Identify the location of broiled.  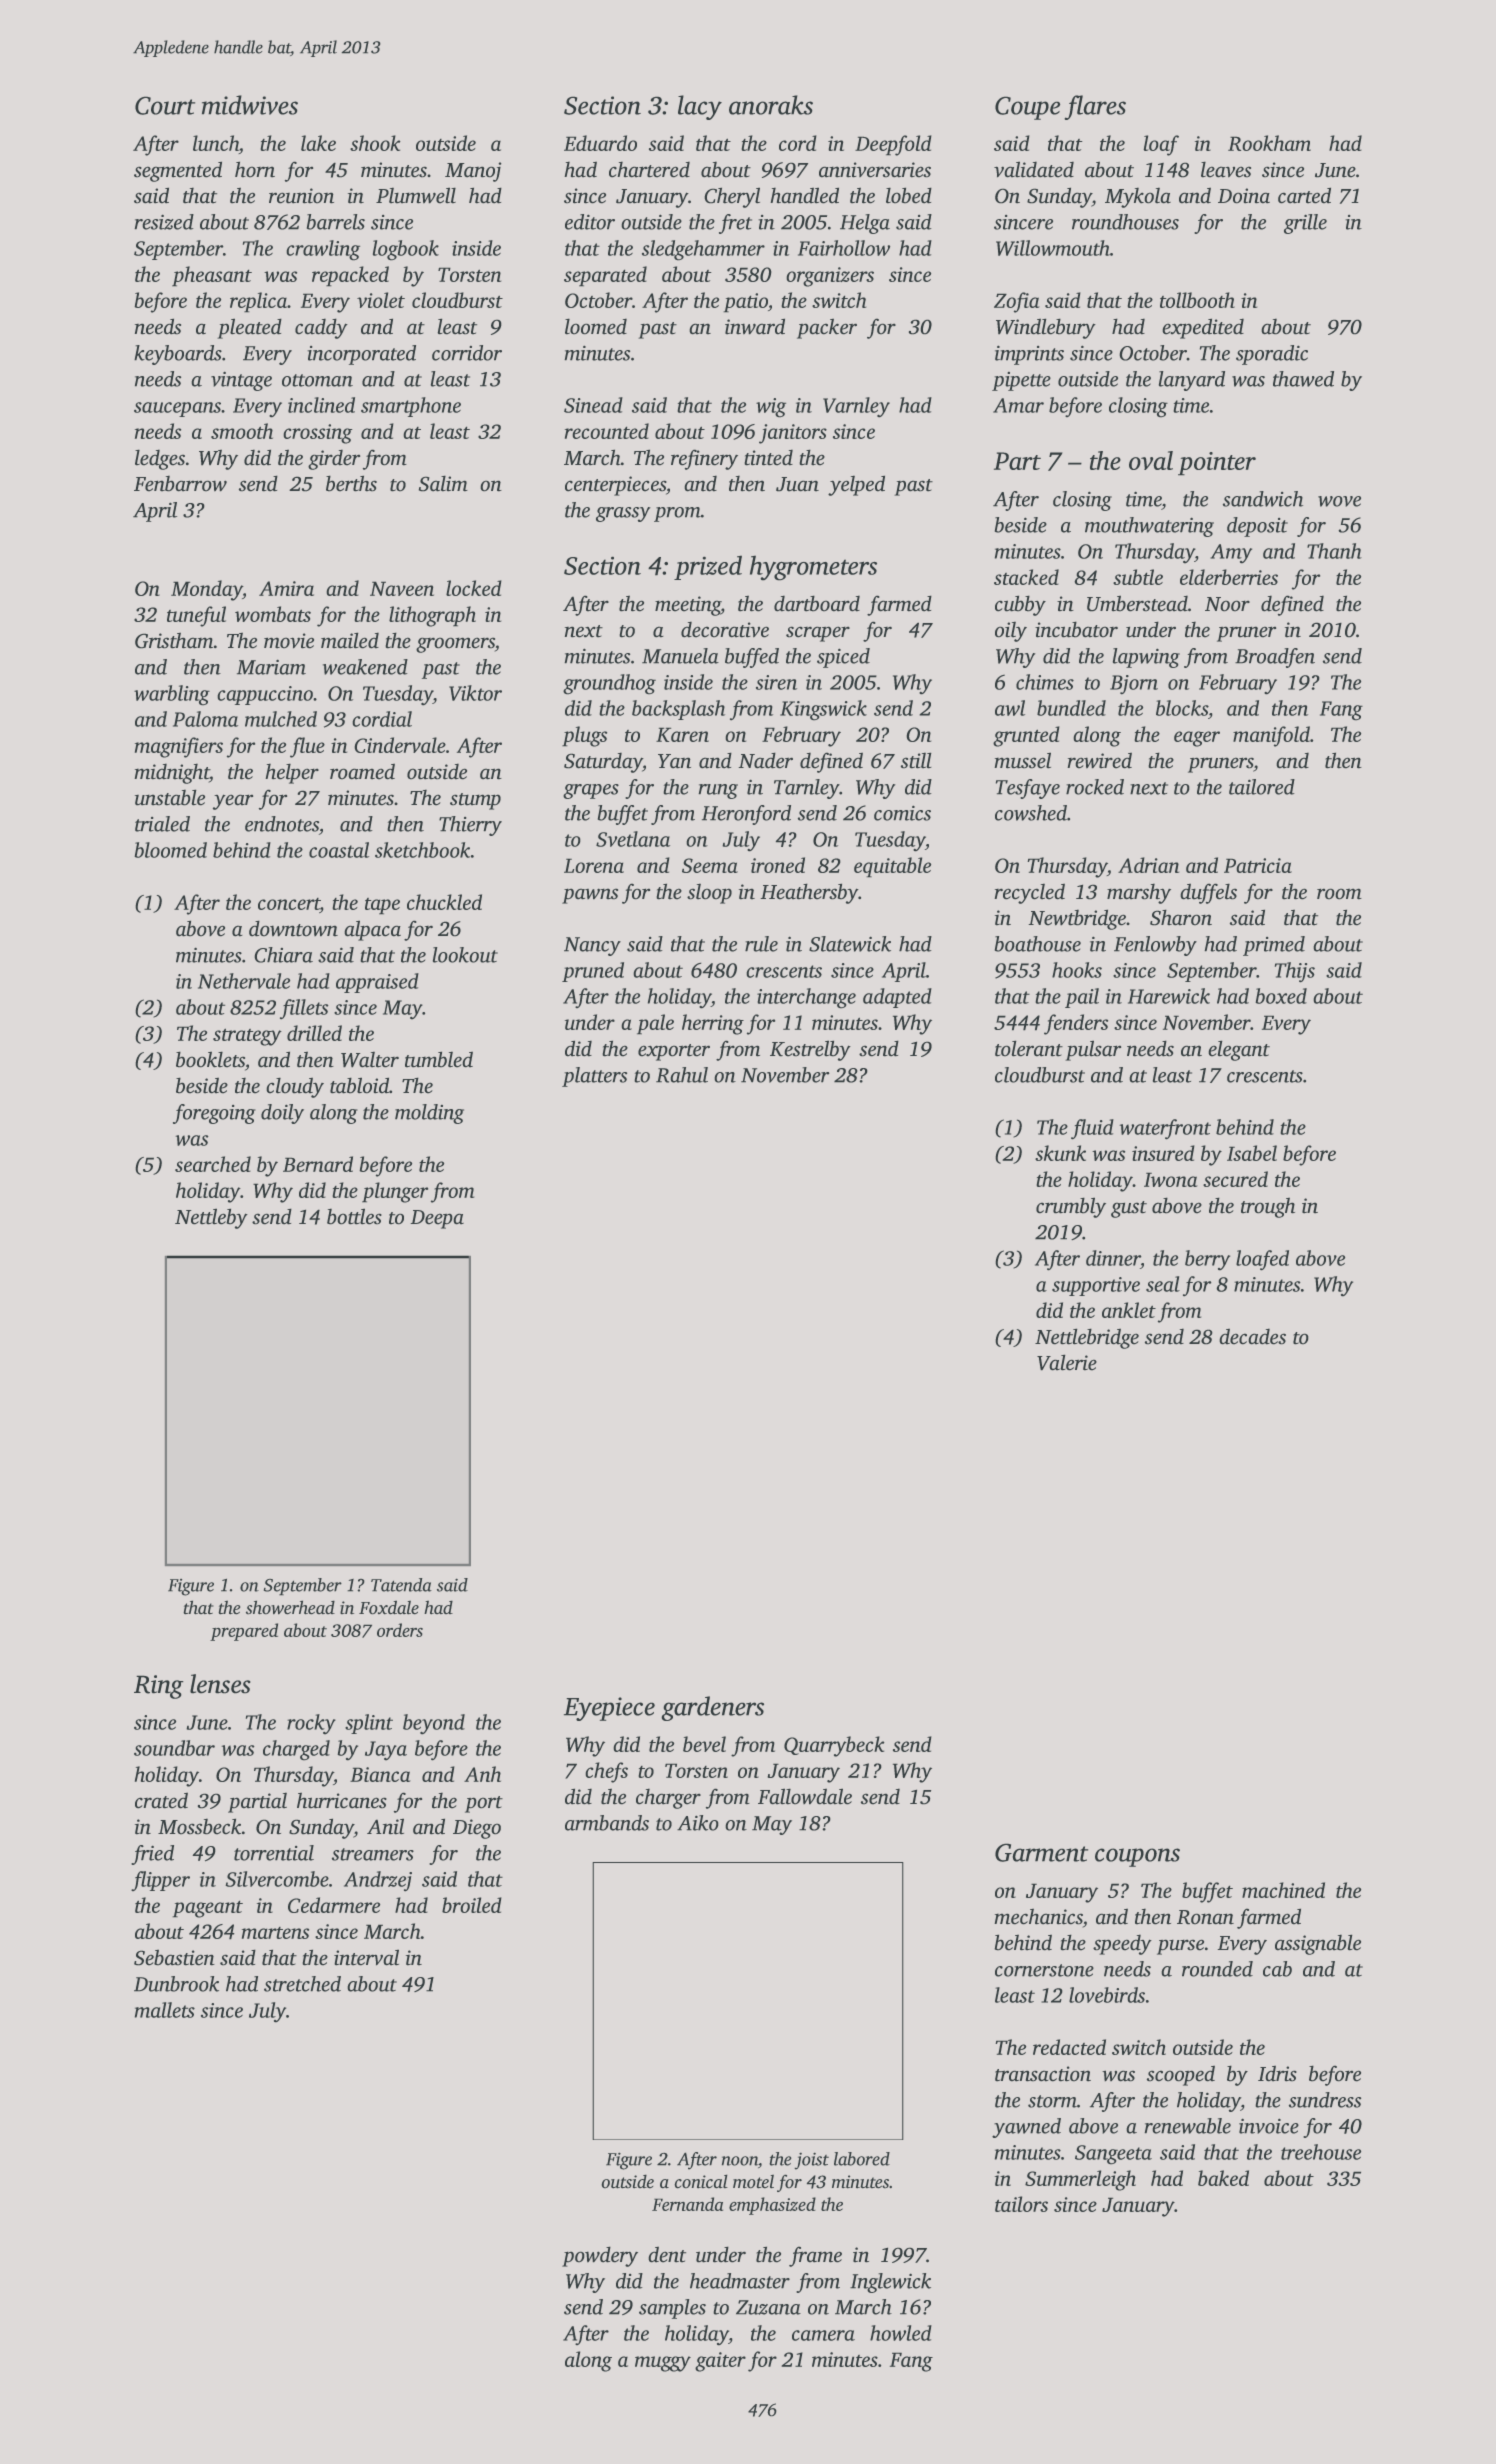
(472, 1905).
